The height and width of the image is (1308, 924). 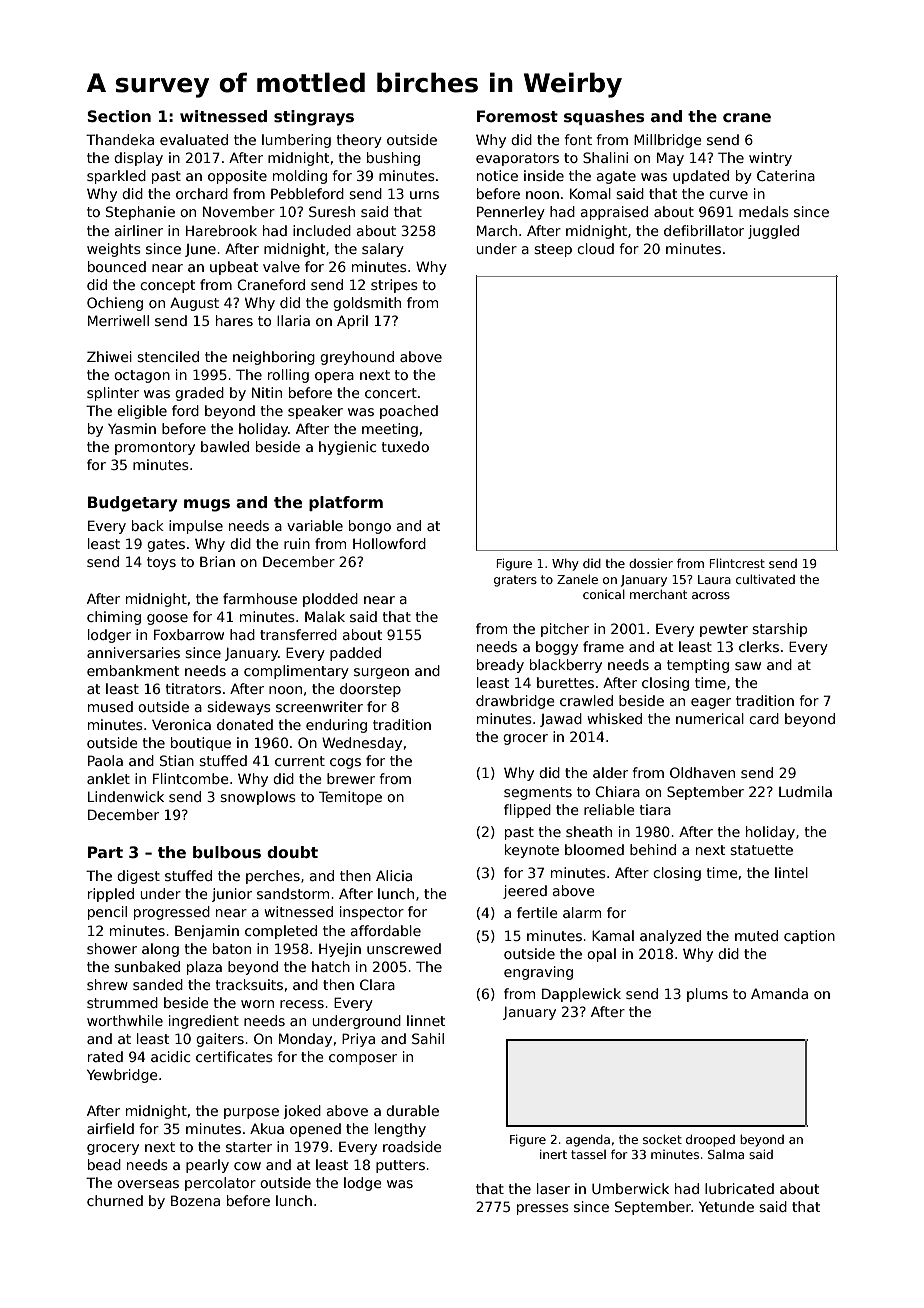 What do you see at coordinates (426, 1020) in the image?
I see `linnet` at bounding box center [426, 1020].
